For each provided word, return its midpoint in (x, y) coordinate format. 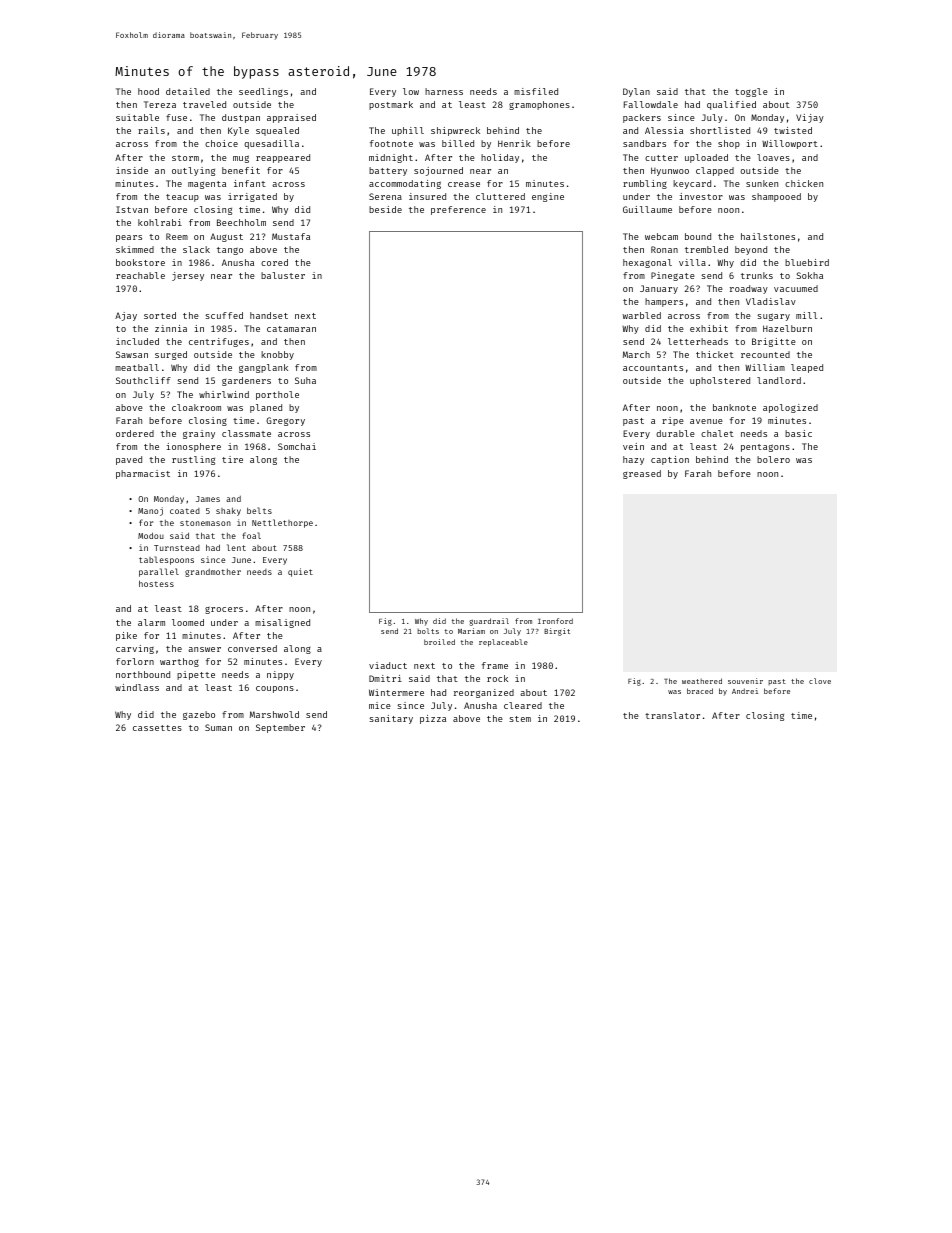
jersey (188, 276)
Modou (151, 535)
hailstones (768, 236)
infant (250, 183)
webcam (661, 236)
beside (385, 209)
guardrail (489, 622)
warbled (642, 315)
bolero (773, 459)
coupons (275, 689)
